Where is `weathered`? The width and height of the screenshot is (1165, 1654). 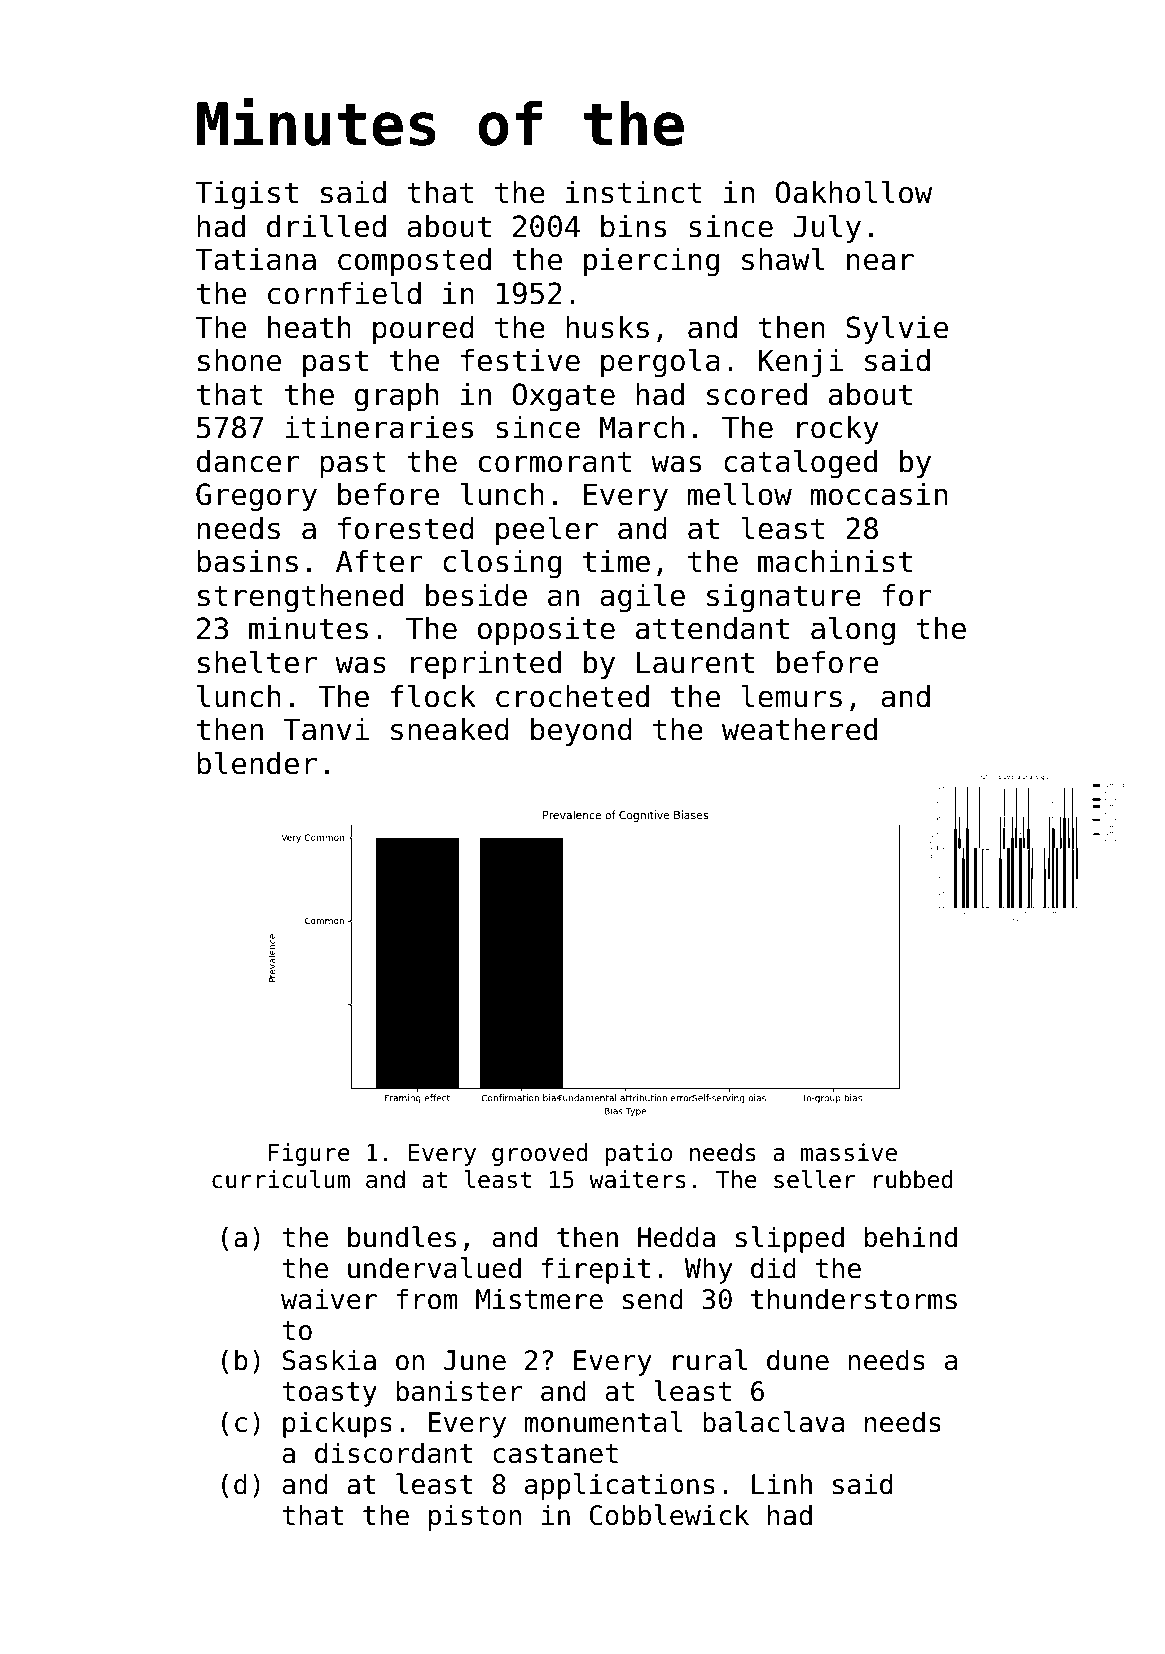
weathered is located at coordinates (799, 729).
